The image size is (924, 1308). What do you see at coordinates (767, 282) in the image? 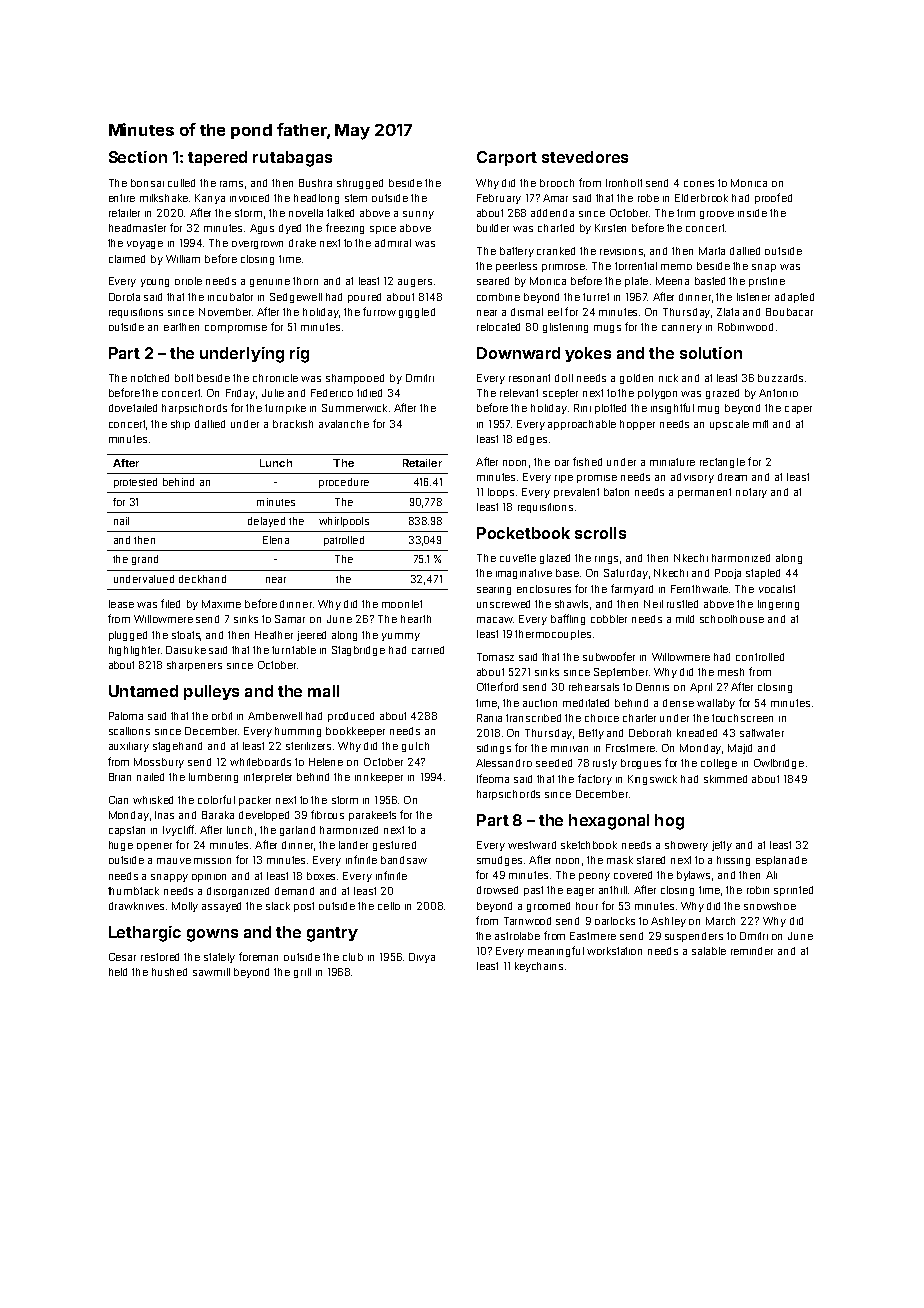
I see `pristine` at bounding box center [767, 282].
